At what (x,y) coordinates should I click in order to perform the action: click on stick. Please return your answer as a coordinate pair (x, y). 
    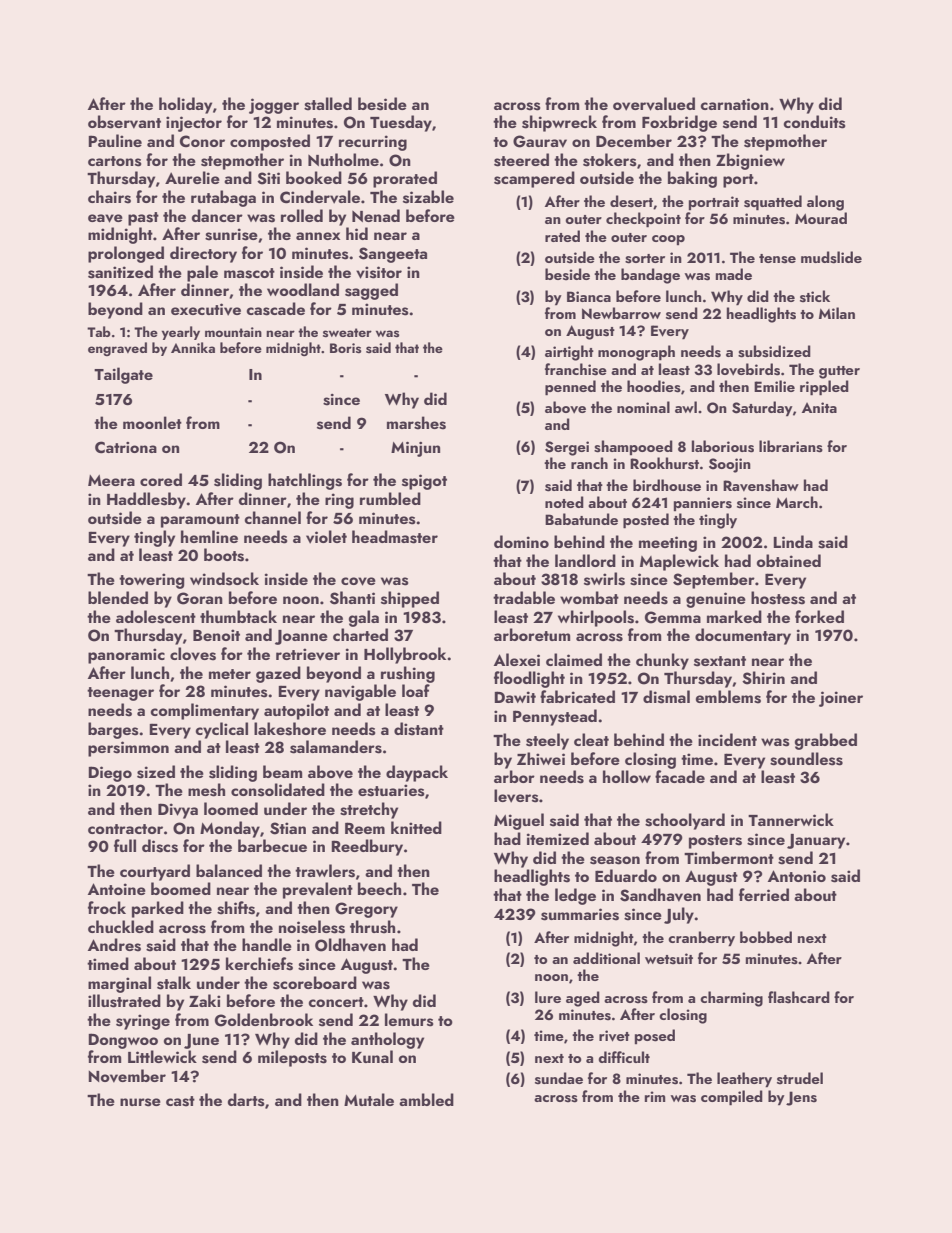
    Looking at the image, I should click on (815, 296).
